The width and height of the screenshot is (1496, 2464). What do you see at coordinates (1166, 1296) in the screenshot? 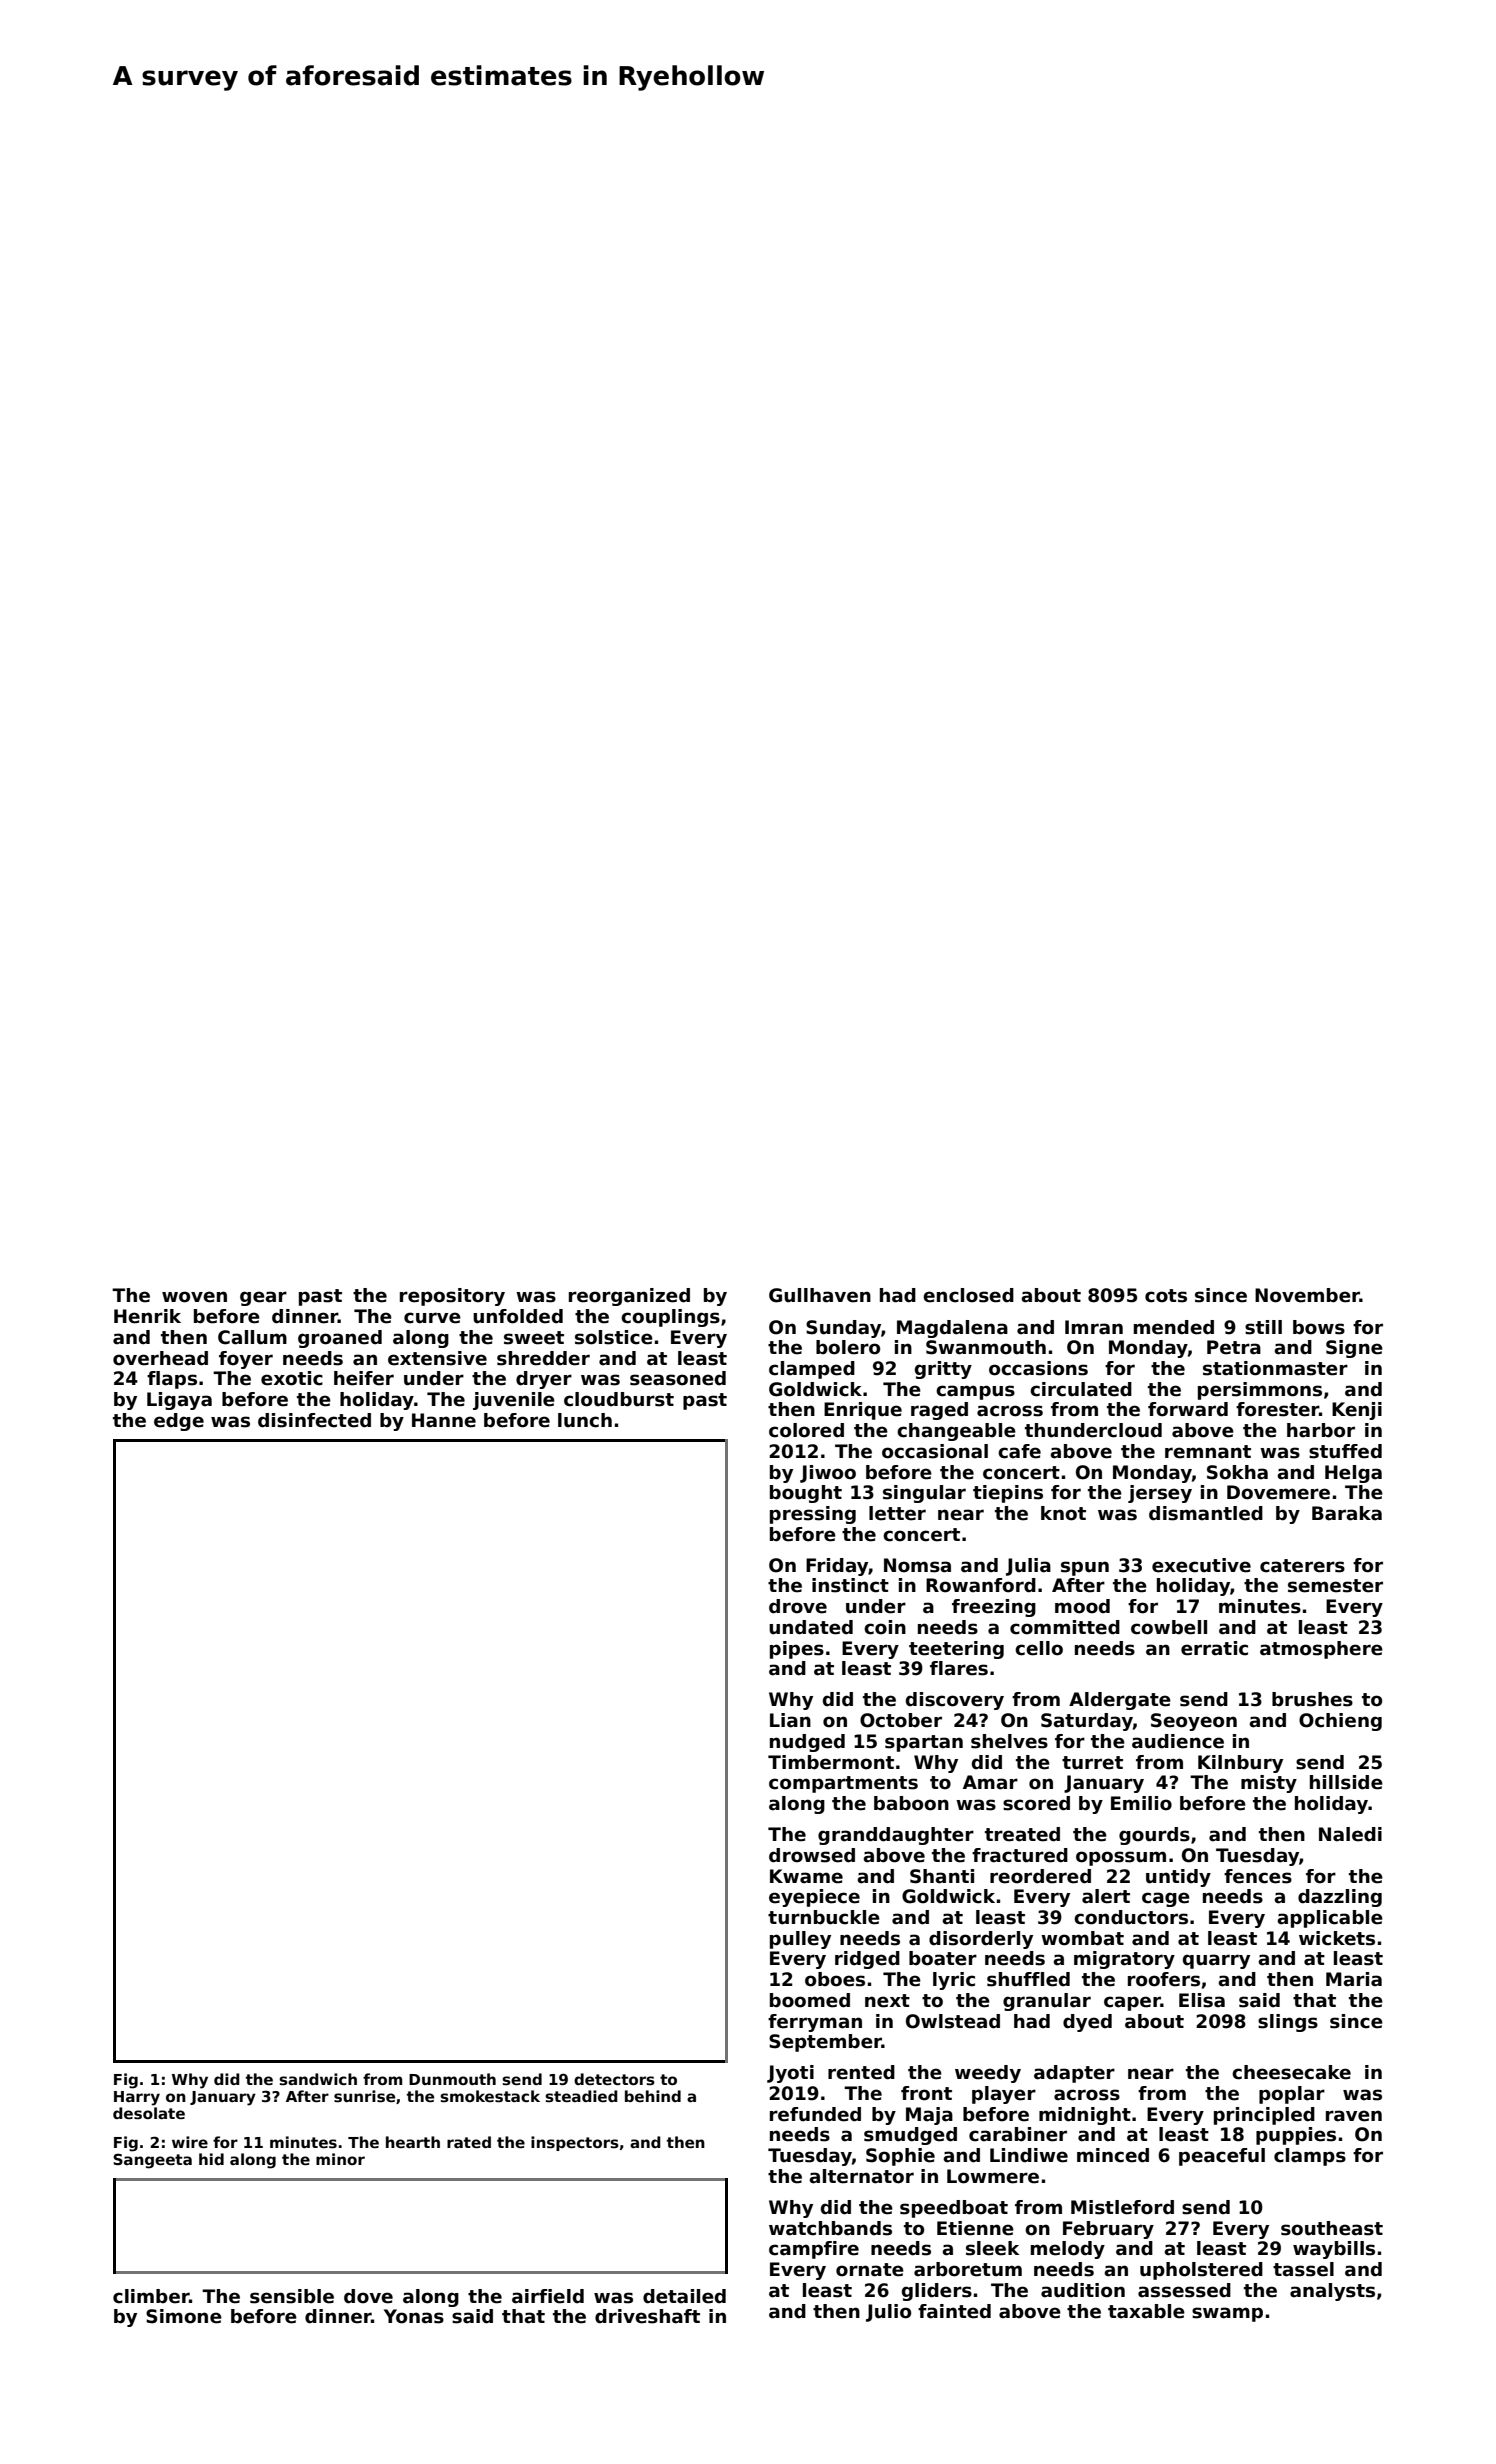
I see `cots` at bounding box center [1166, 1296].
